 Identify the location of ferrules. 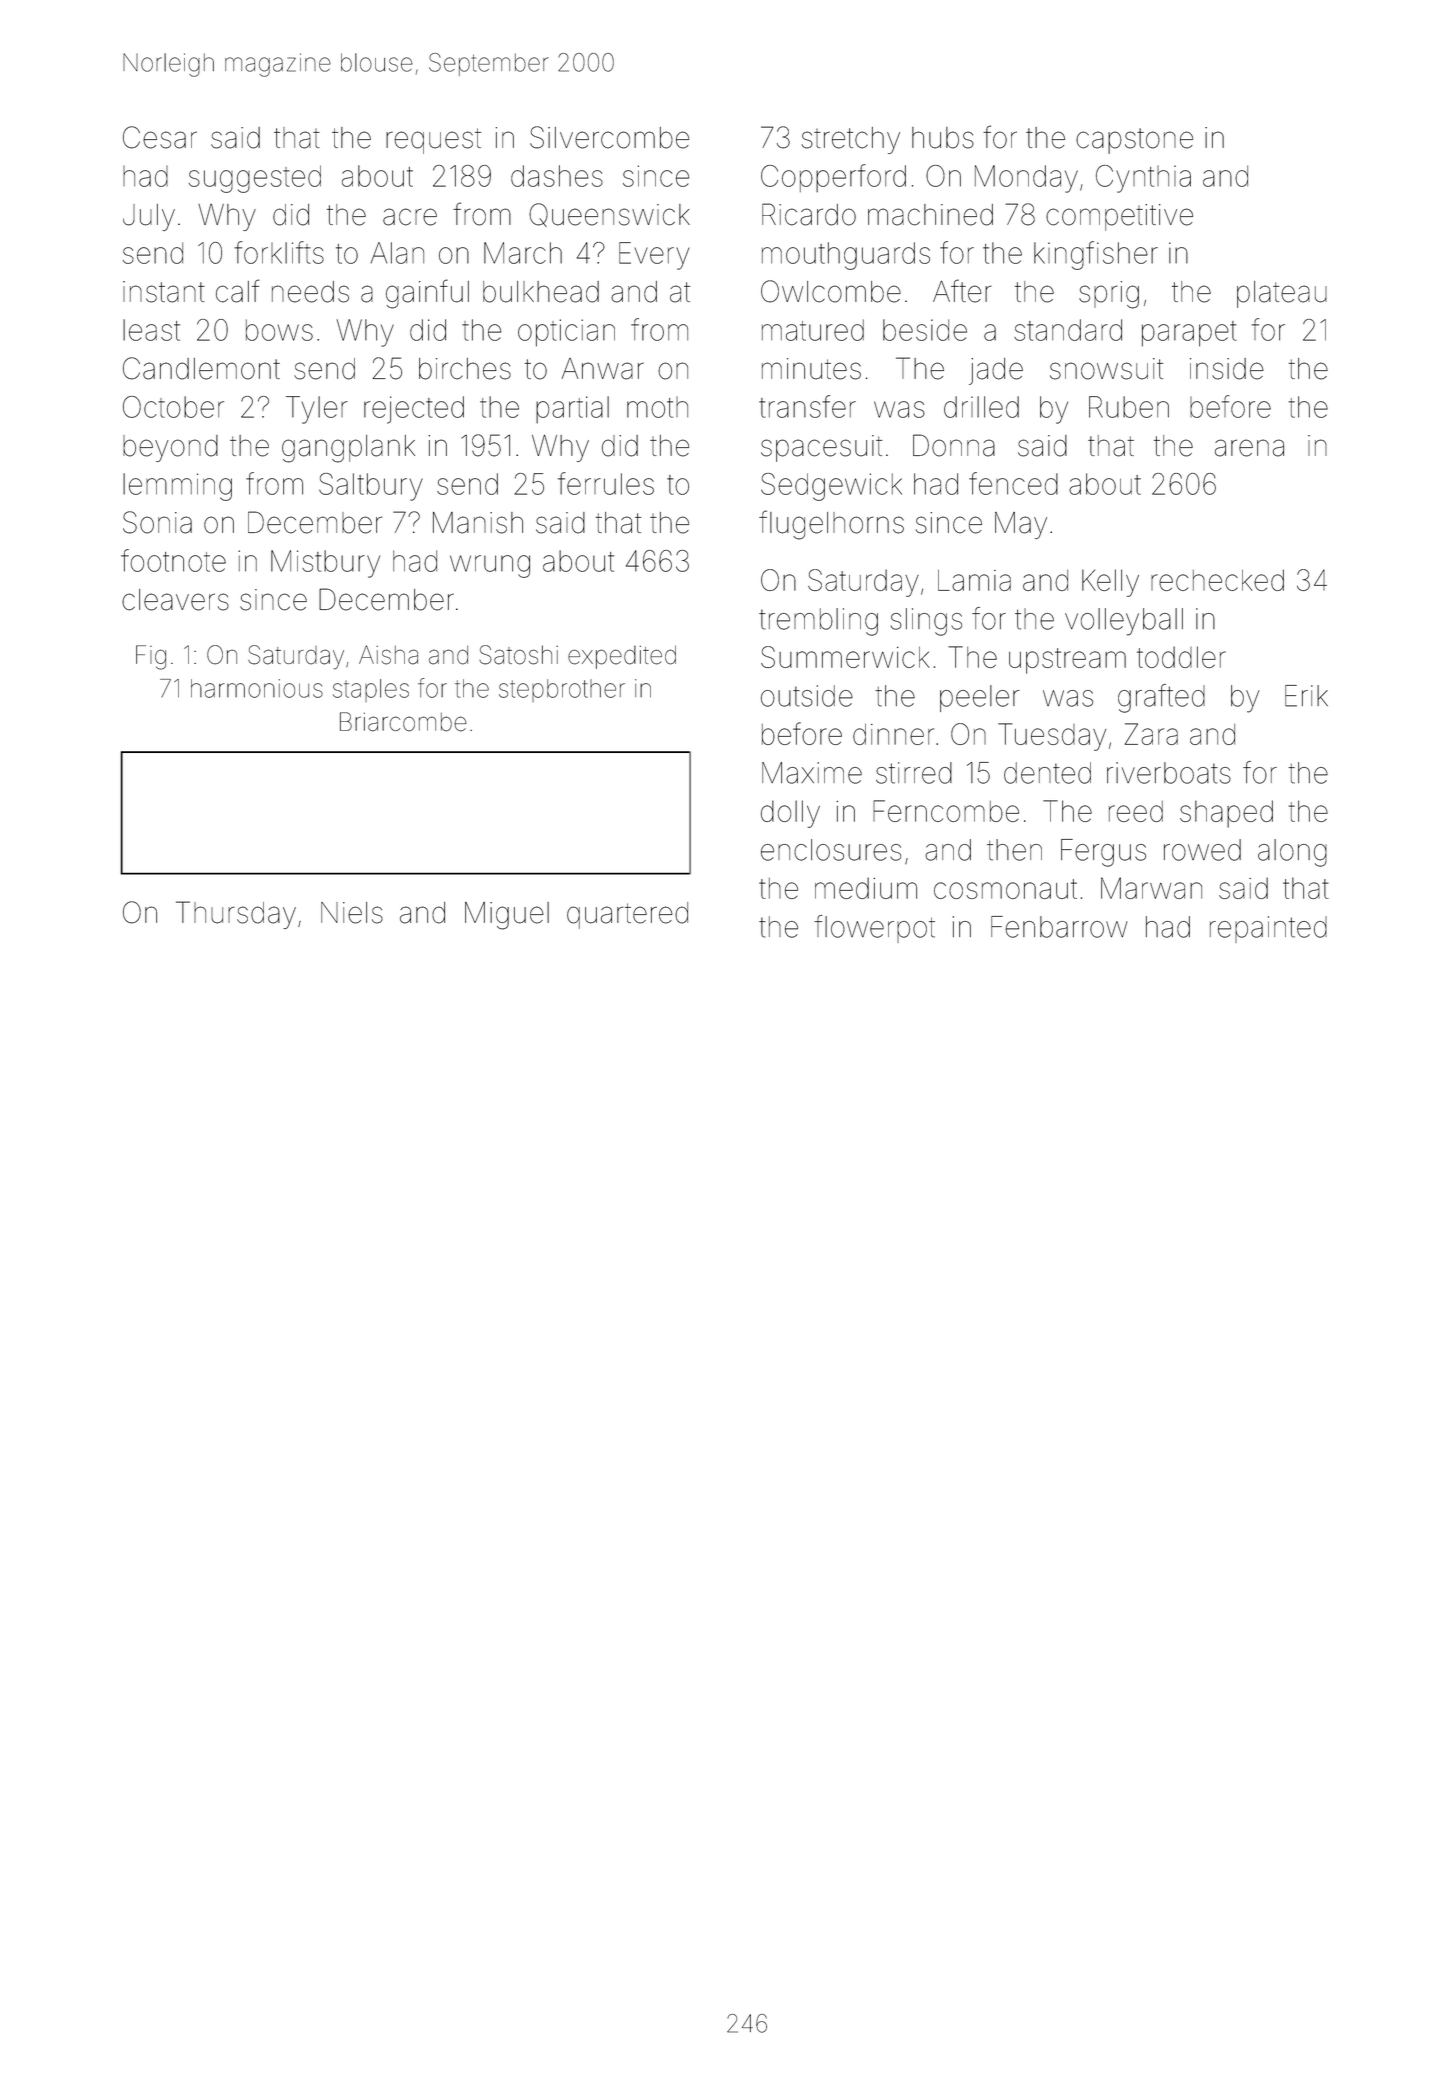
(606, 483).
